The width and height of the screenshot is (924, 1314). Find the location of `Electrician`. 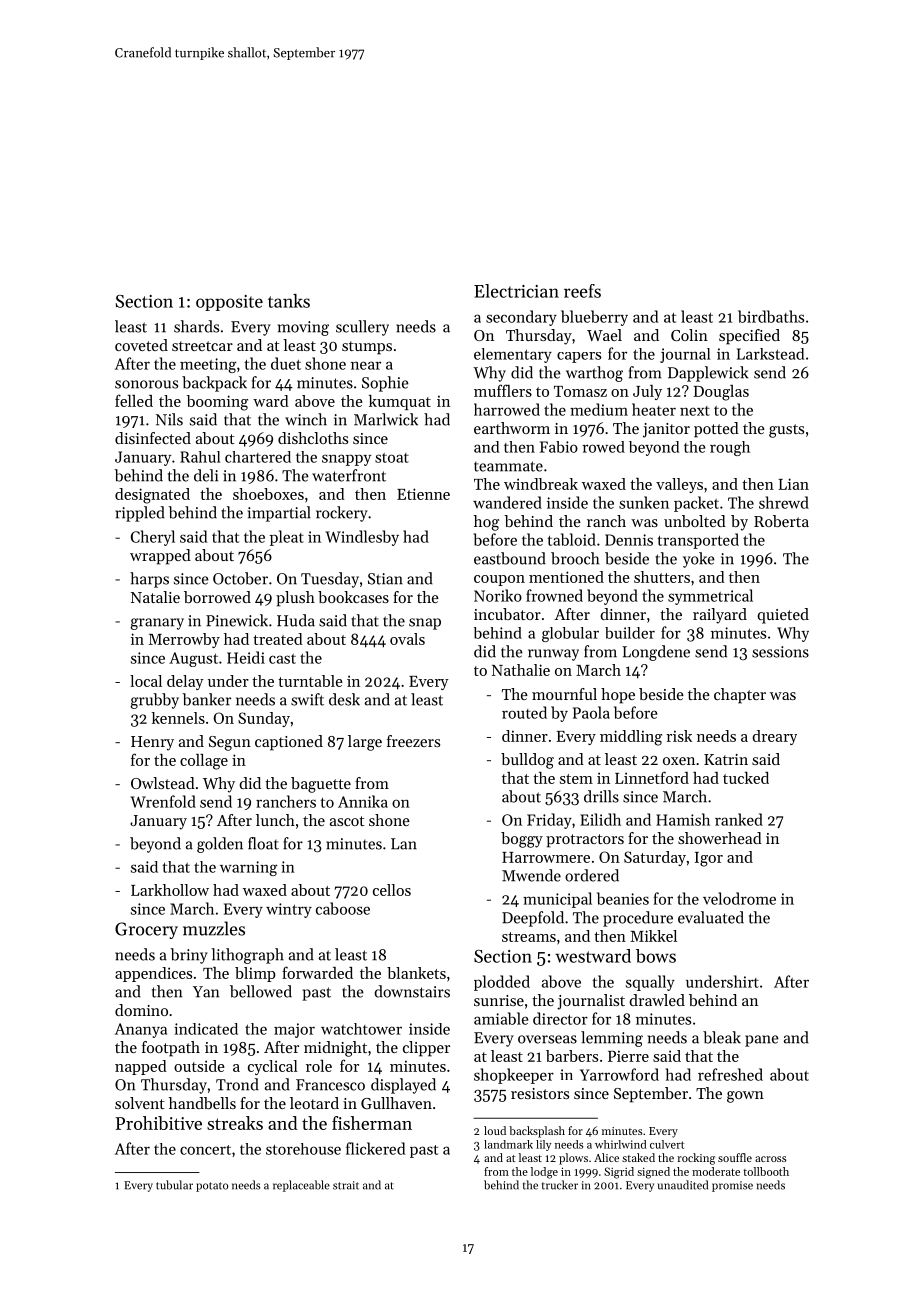

Electrician is located at coordinates (516, 291).
